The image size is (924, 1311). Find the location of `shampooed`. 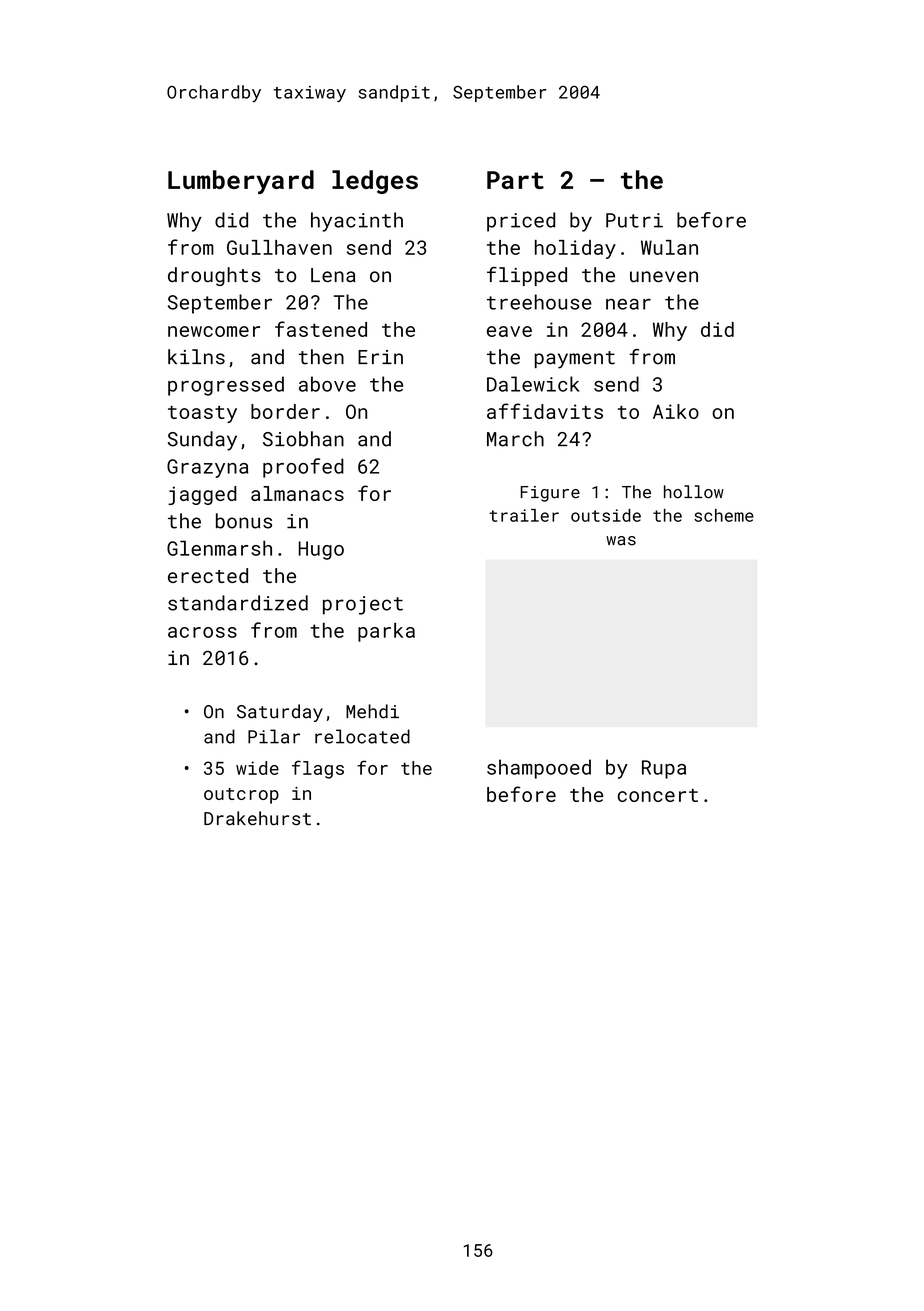

shampooed is located at coordinates (539, 769).
